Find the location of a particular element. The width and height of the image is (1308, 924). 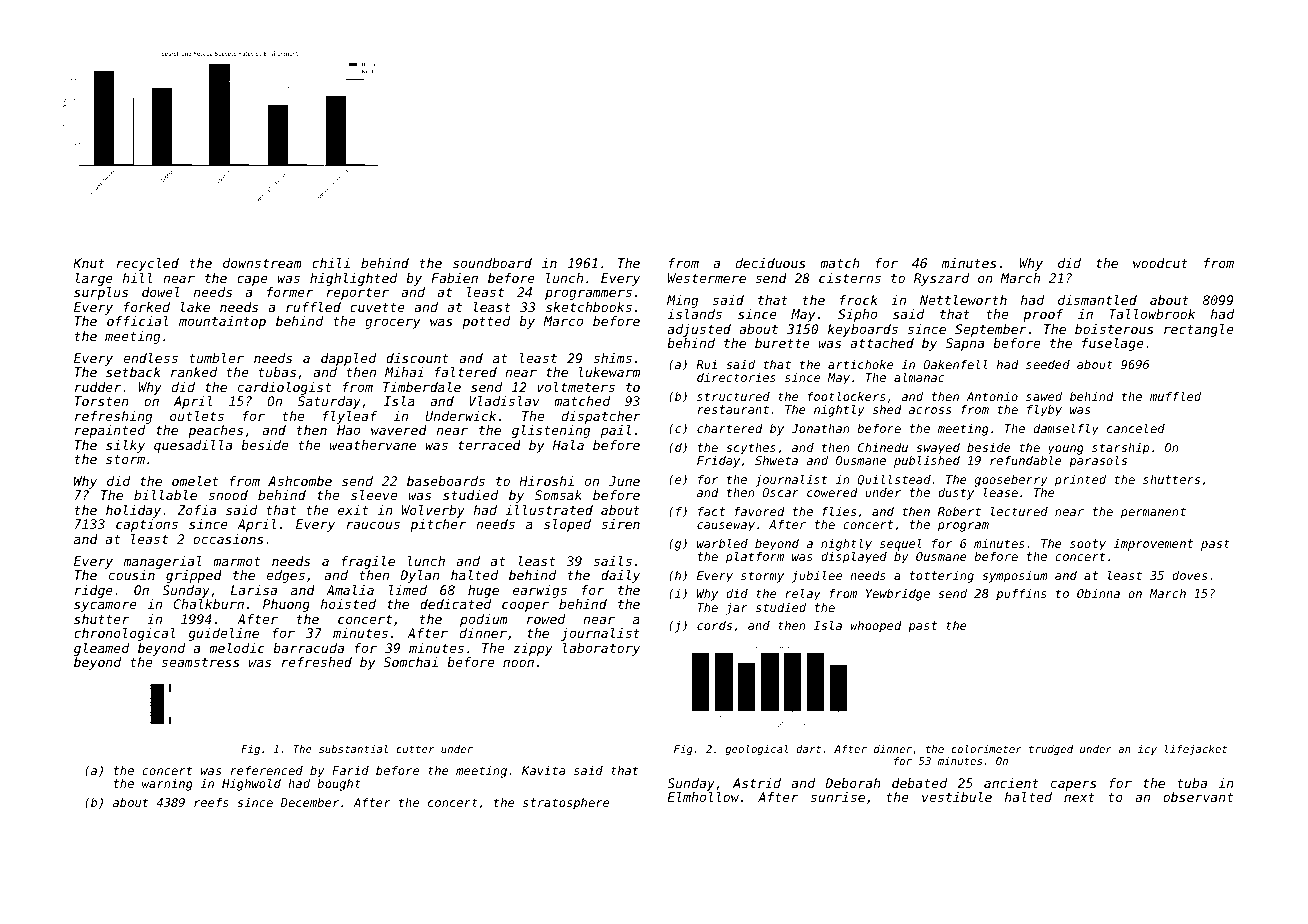

noon is located at coordinates (518, 663).
